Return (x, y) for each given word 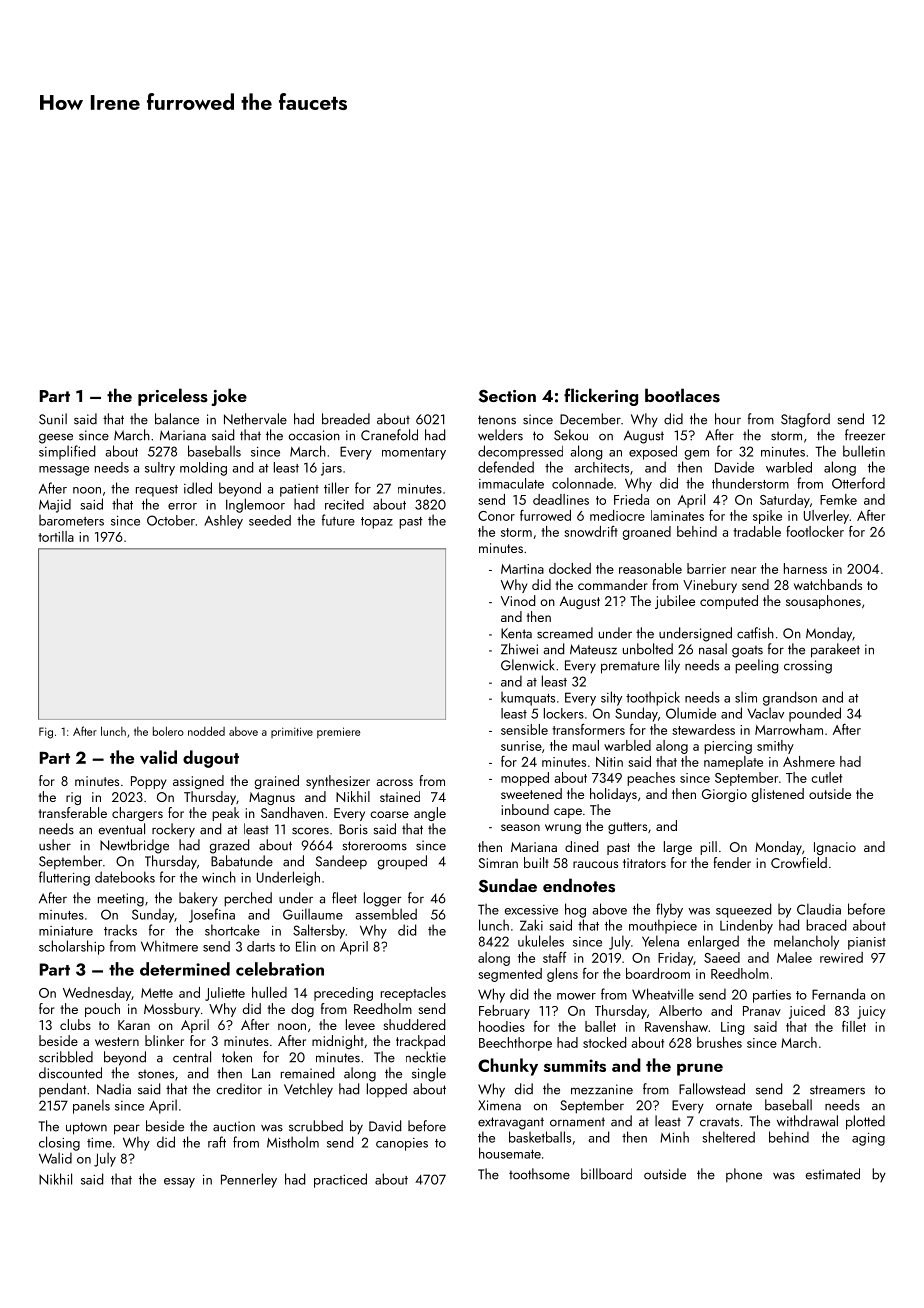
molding (203, 469)
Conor (496, 516)
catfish (755, 633)
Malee (794, 957)
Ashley (223, 522)
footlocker (815, 531)
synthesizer (338, 782)
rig (73, 798)
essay (179, 1183)
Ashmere (809, 761)
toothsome (539, 1174)
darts (261, 946)
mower (576, 996)
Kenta (516, 633)
